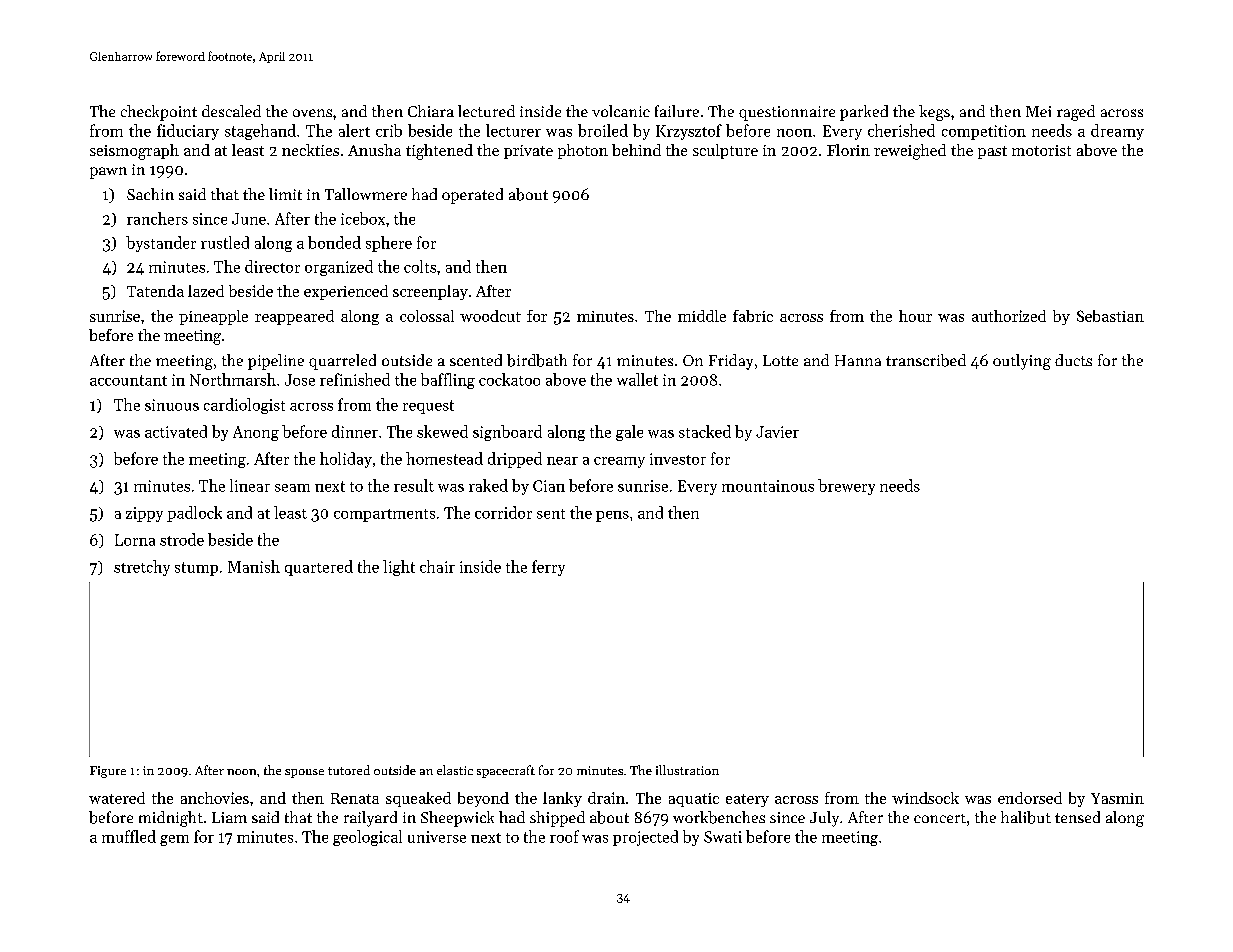  Describe the element at coordinates (346, 460) in the screenshot. I see `holiday` at that location.
